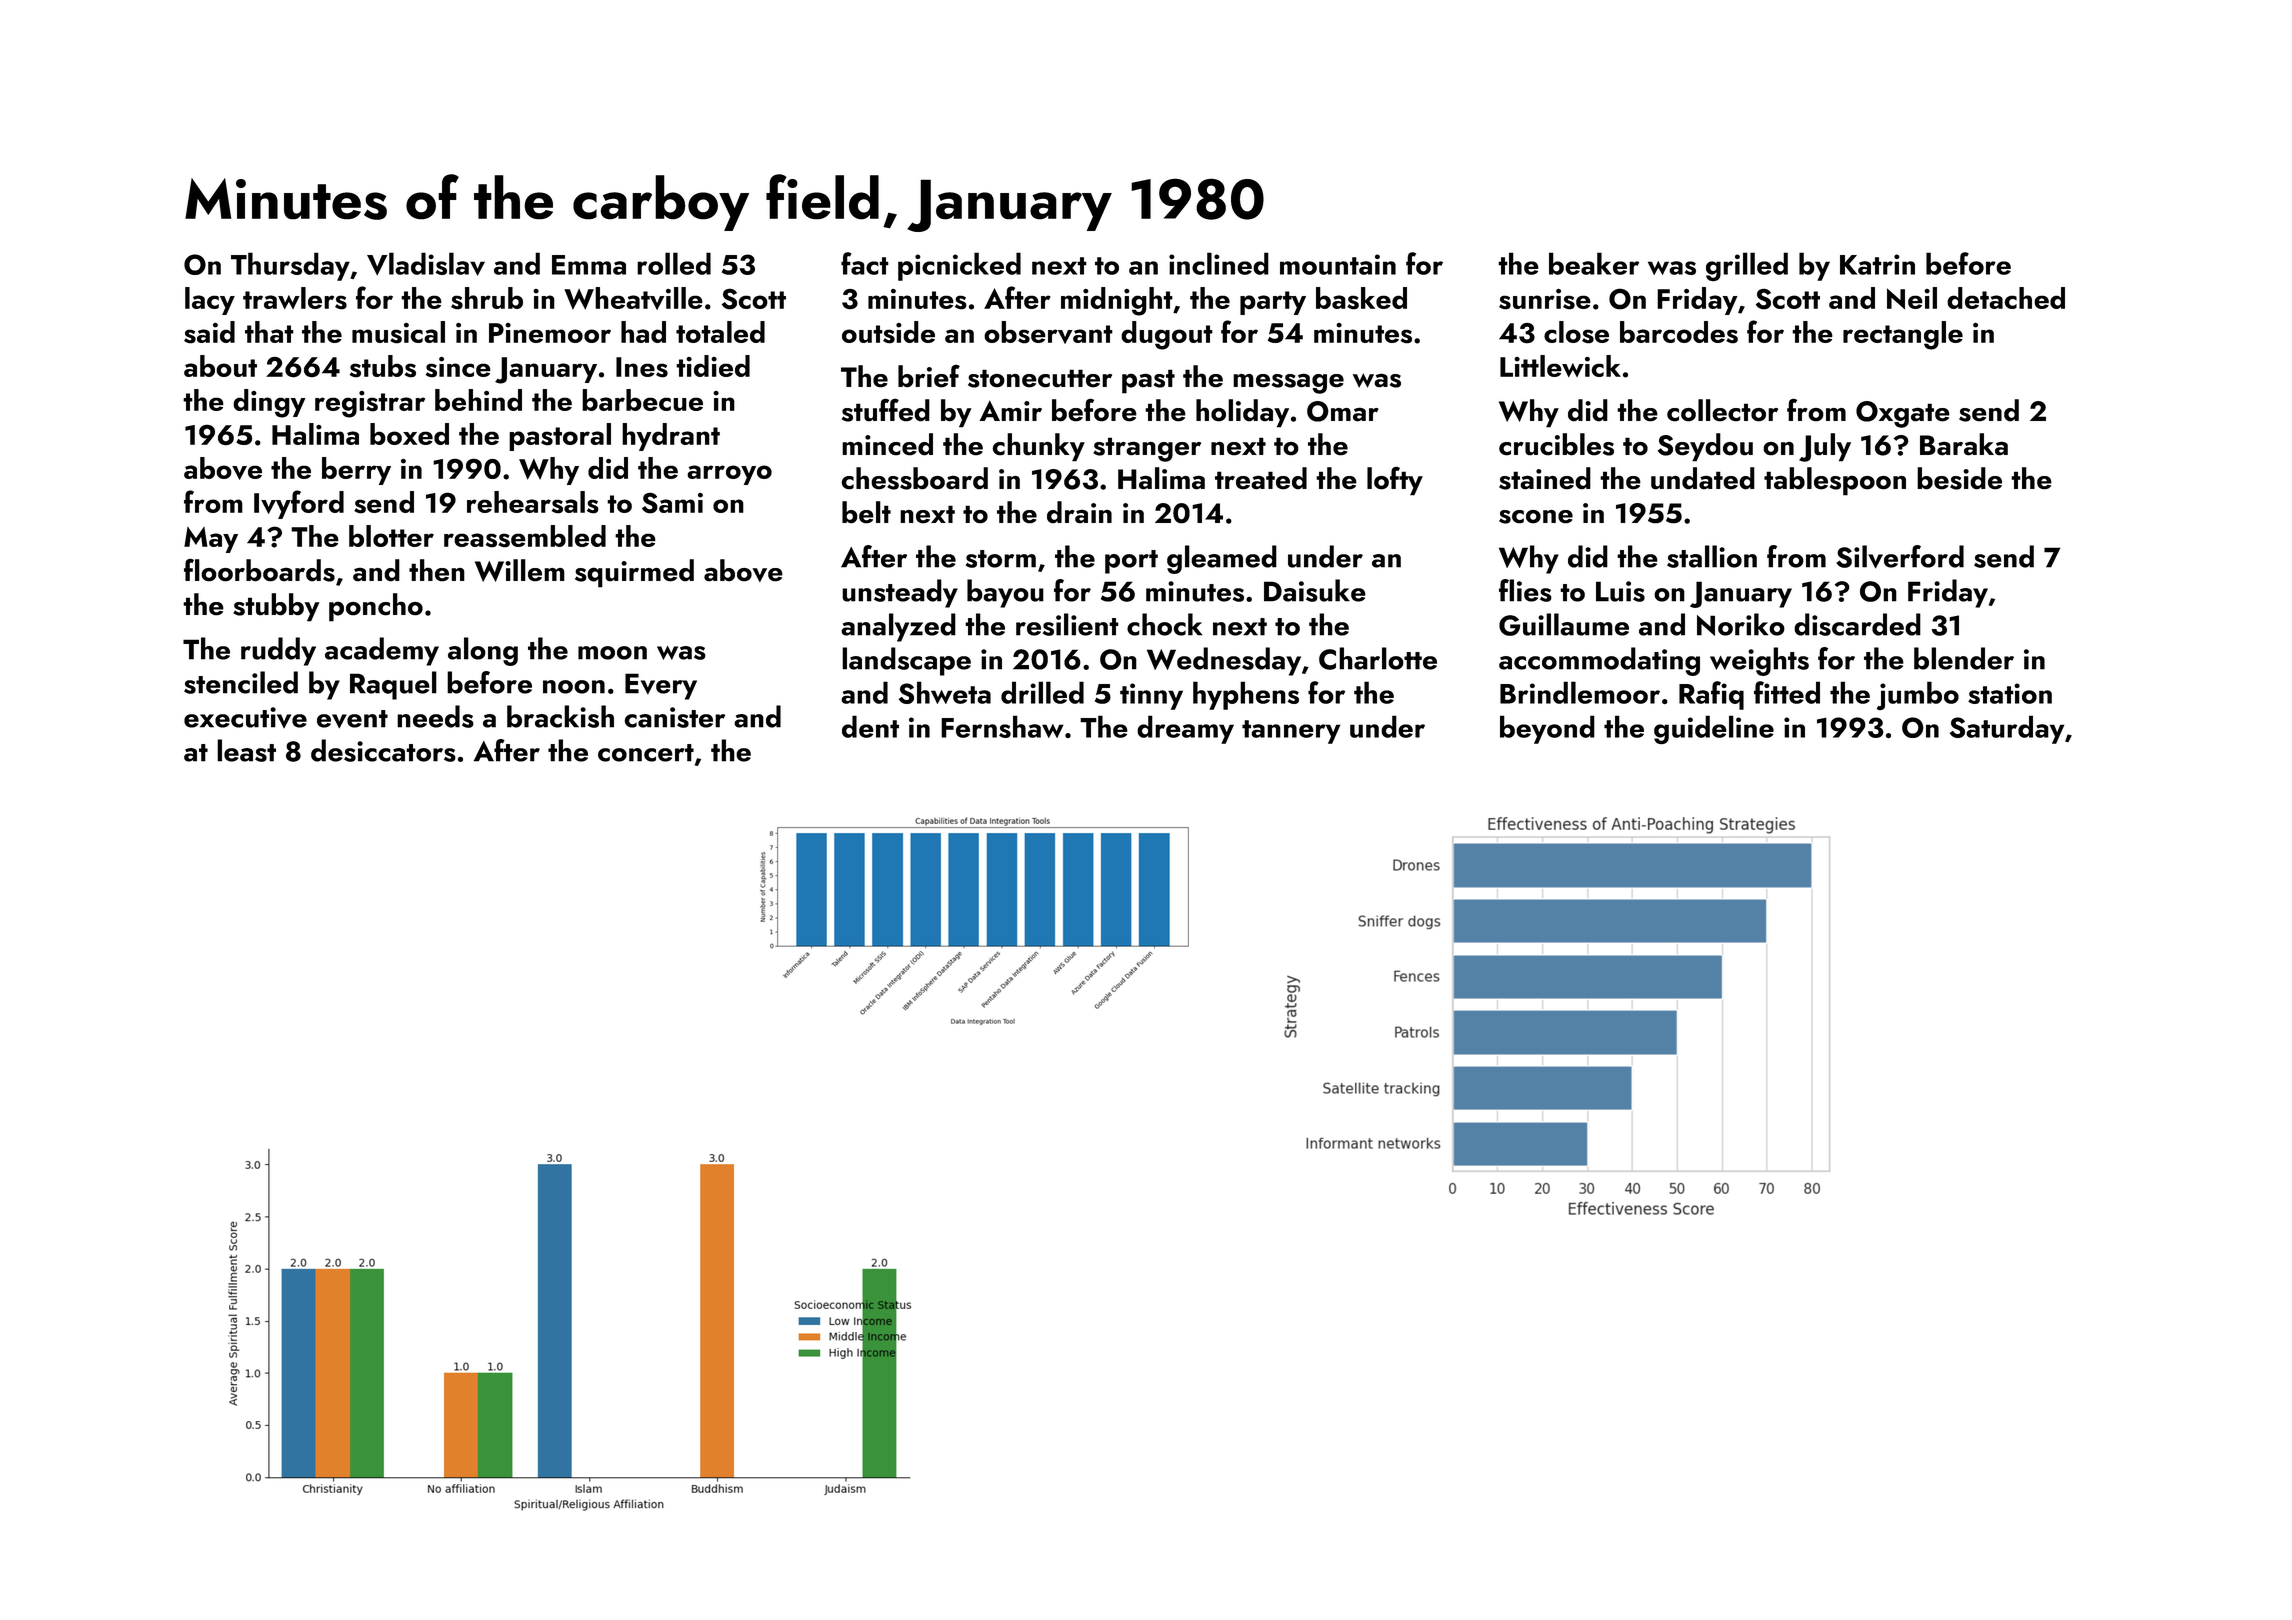 Image resolution: width=2292 pixels, height=1620 pixels. What do you see at coordinates (1040, 378) in the screenshot?
I see `stonecutter` at bounding box center [1040, 378].
